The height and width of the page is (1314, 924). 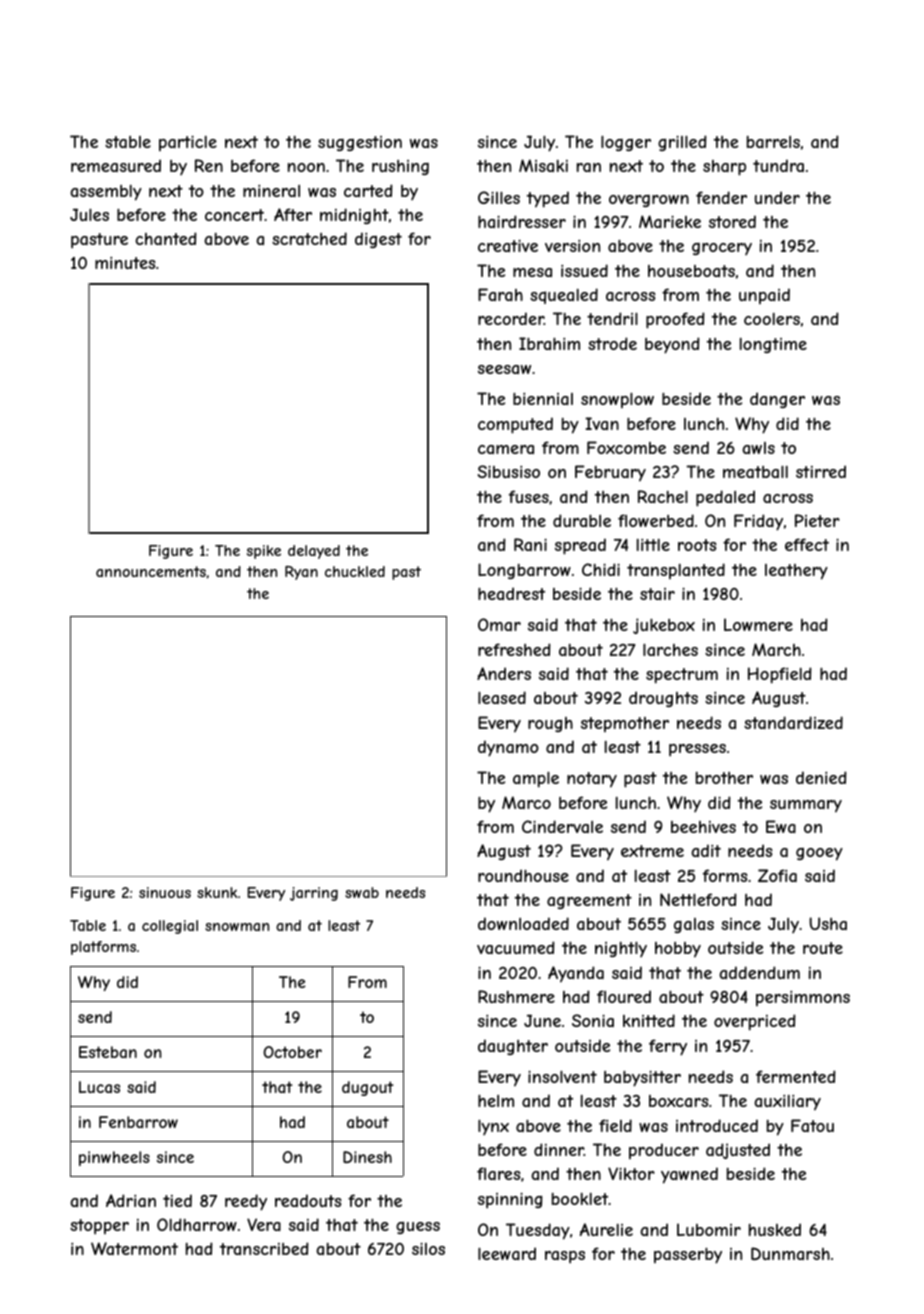 What do you see at coordinates (134, 1248) in the page?
I see `Watermont` at bounding box center [134, 1248].
